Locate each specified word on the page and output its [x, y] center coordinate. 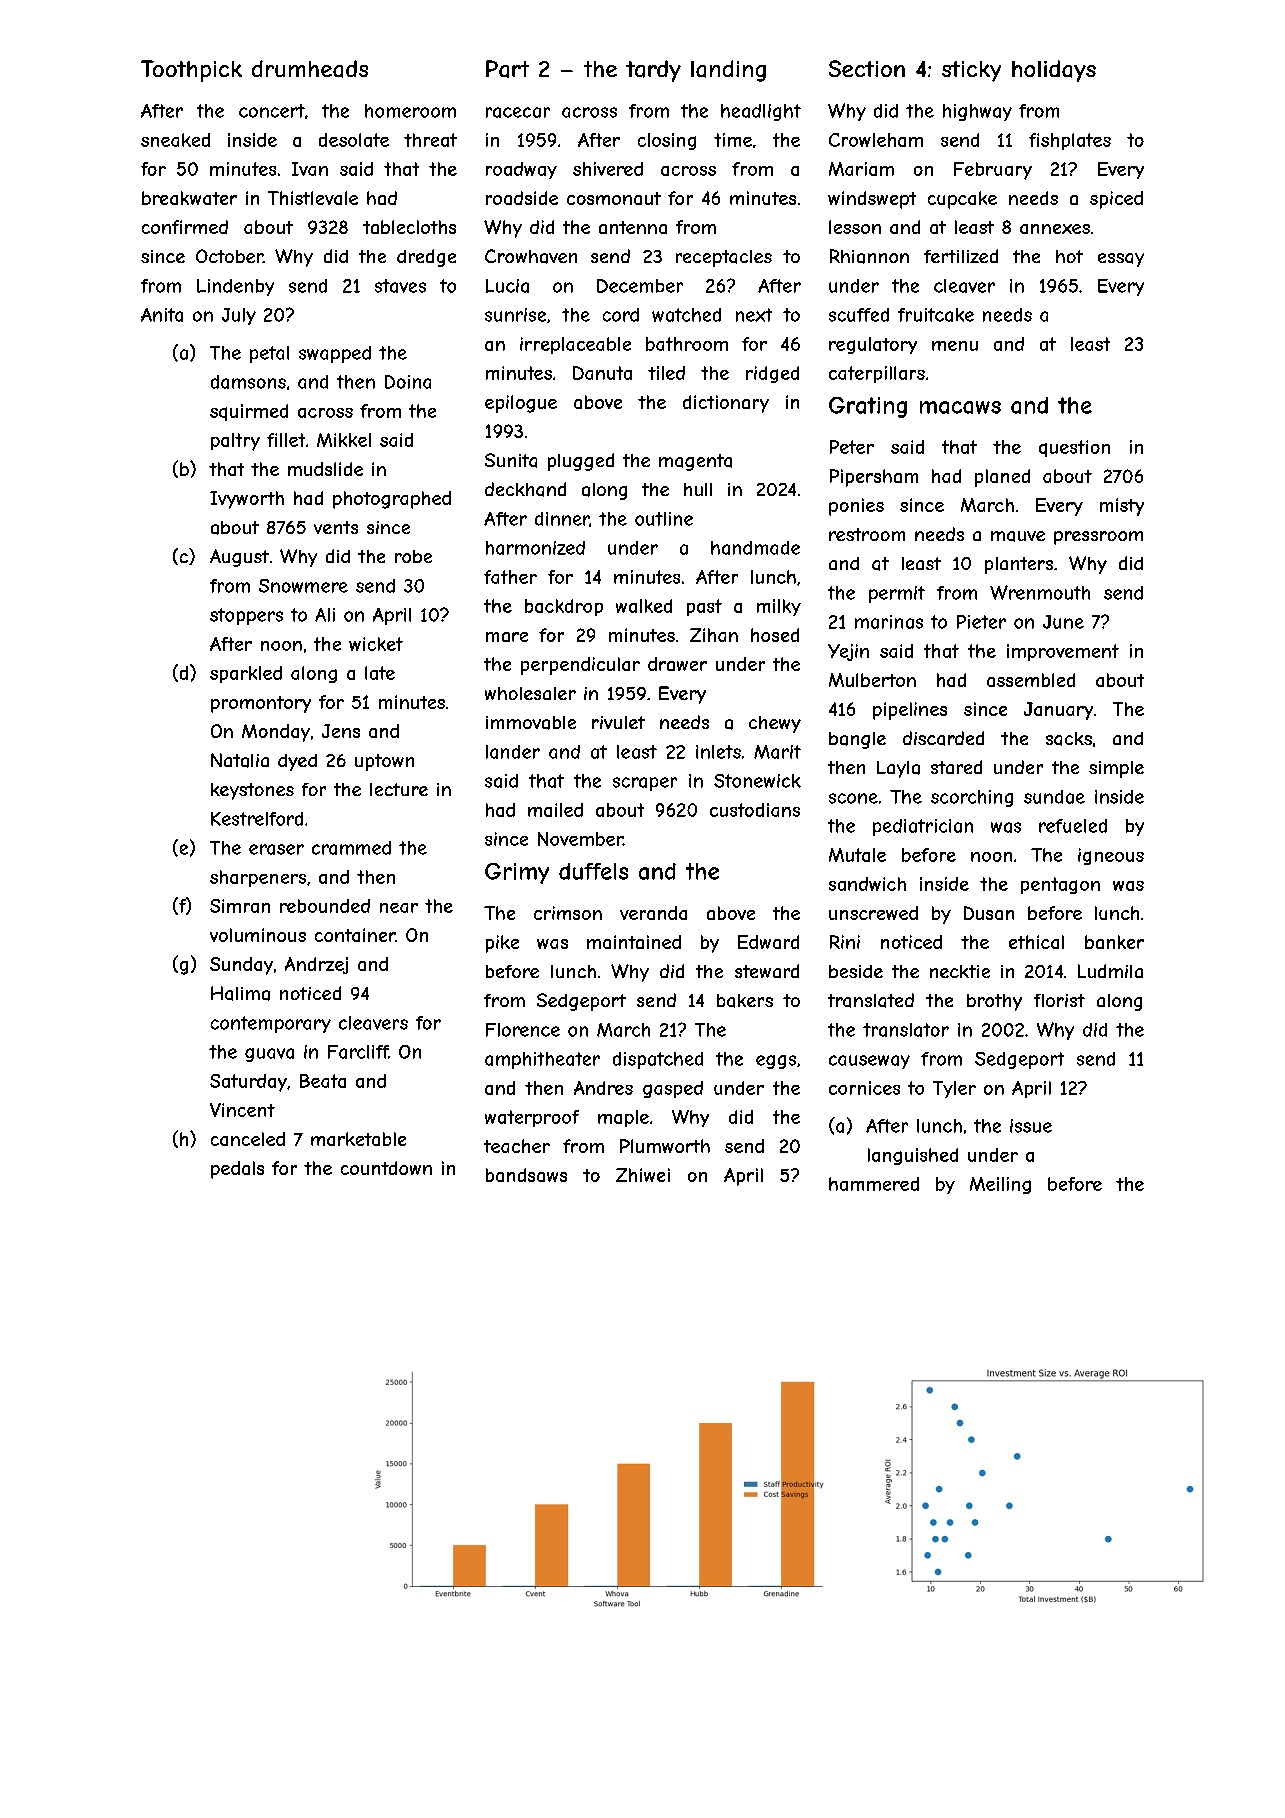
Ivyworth [247, 500]
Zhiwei [643, 1175]
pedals [237, 1170]
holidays [1054, 71]
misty [1122, 507]
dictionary [726, 404]
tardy [653, 71]
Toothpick [191, 71]
